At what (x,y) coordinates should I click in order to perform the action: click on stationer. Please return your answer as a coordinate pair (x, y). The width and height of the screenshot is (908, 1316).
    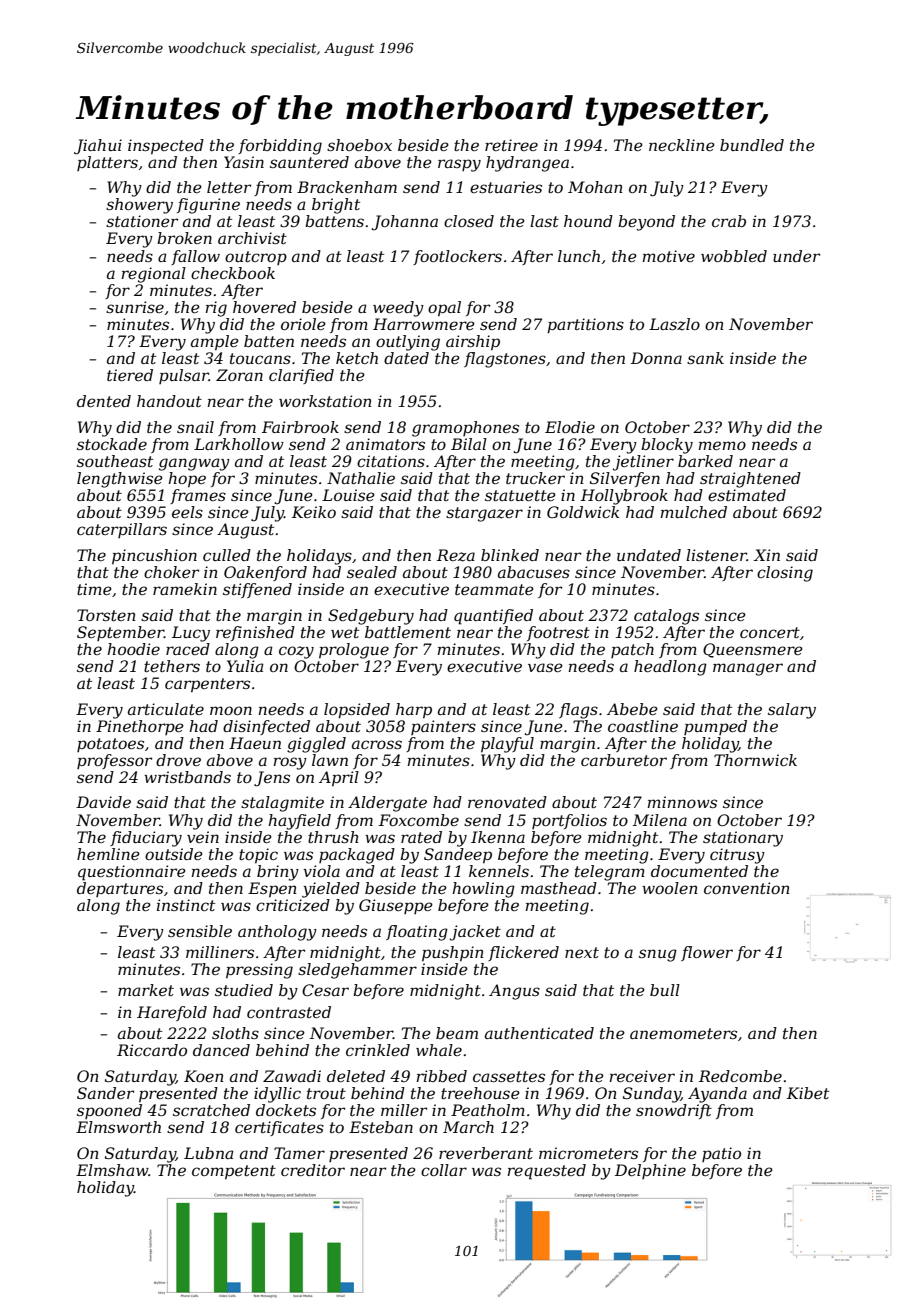
    Looking at the image, I should click on (142, 221).
